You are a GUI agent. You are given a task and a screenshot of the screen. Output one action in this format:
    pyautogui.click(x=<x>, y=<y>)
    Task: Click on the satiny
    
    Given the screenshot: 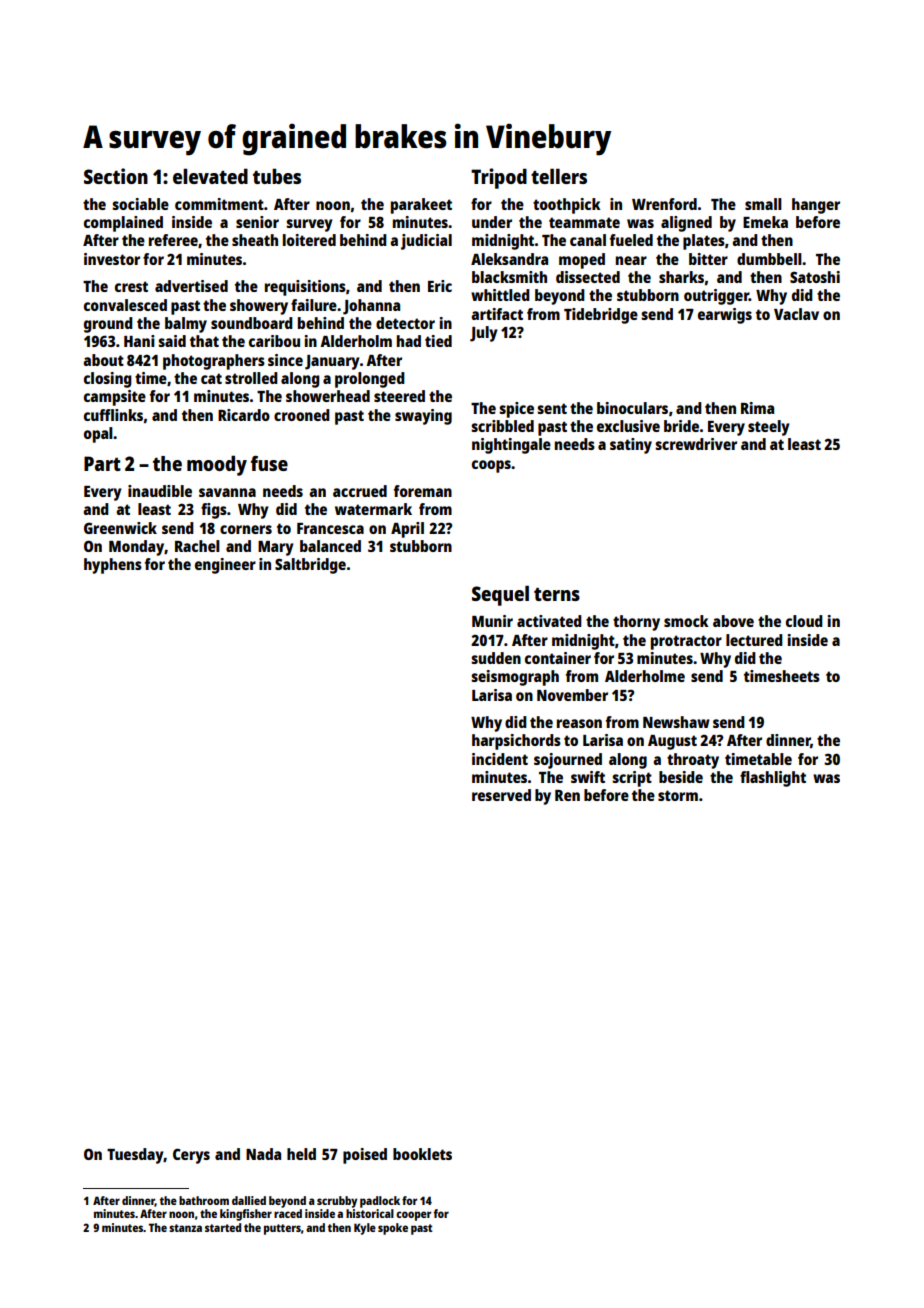 What is the action you would take?
    pyautogui.click(x=631, y=446)
